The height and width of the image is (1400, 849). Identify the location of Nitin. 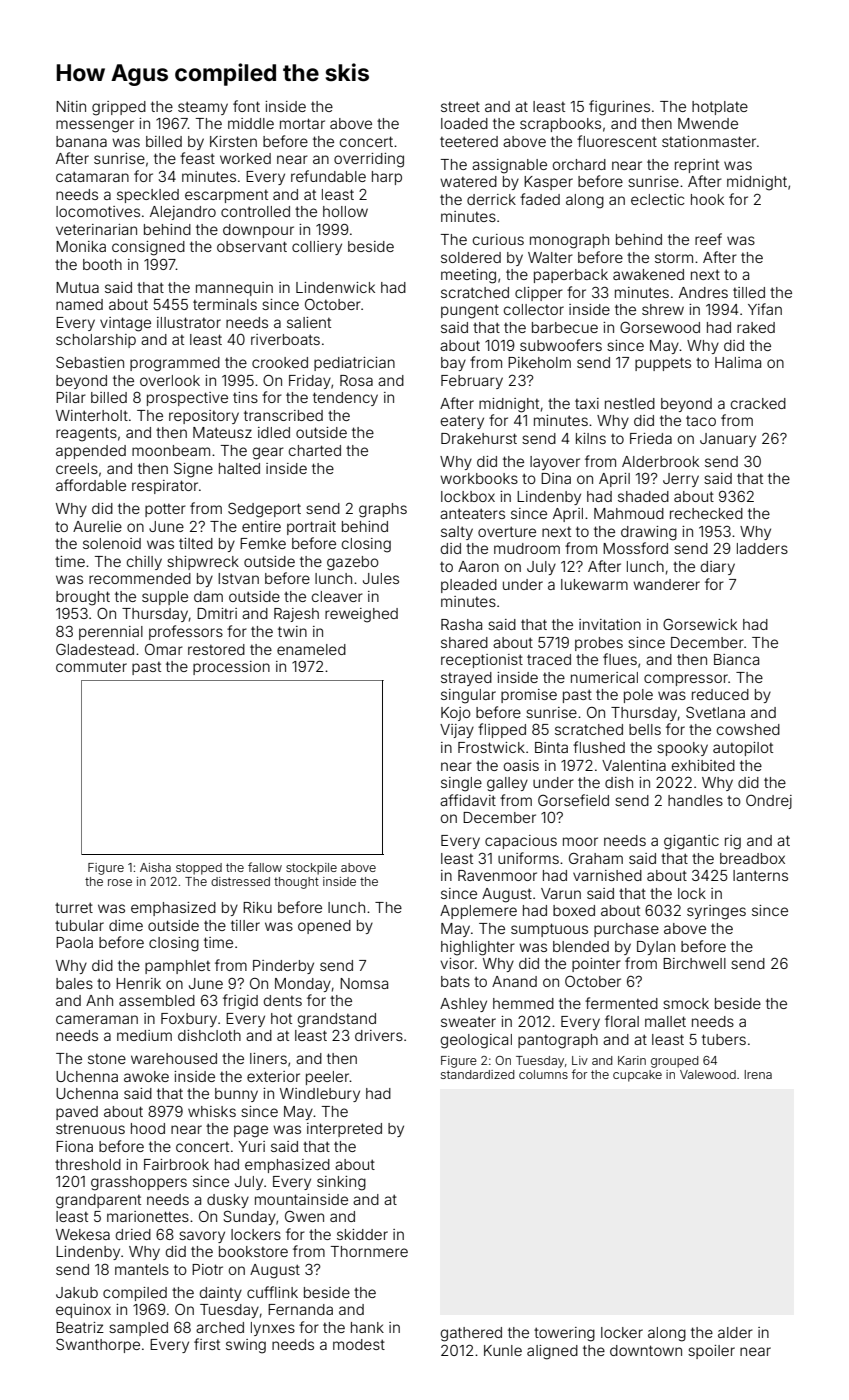
(71, 106).
